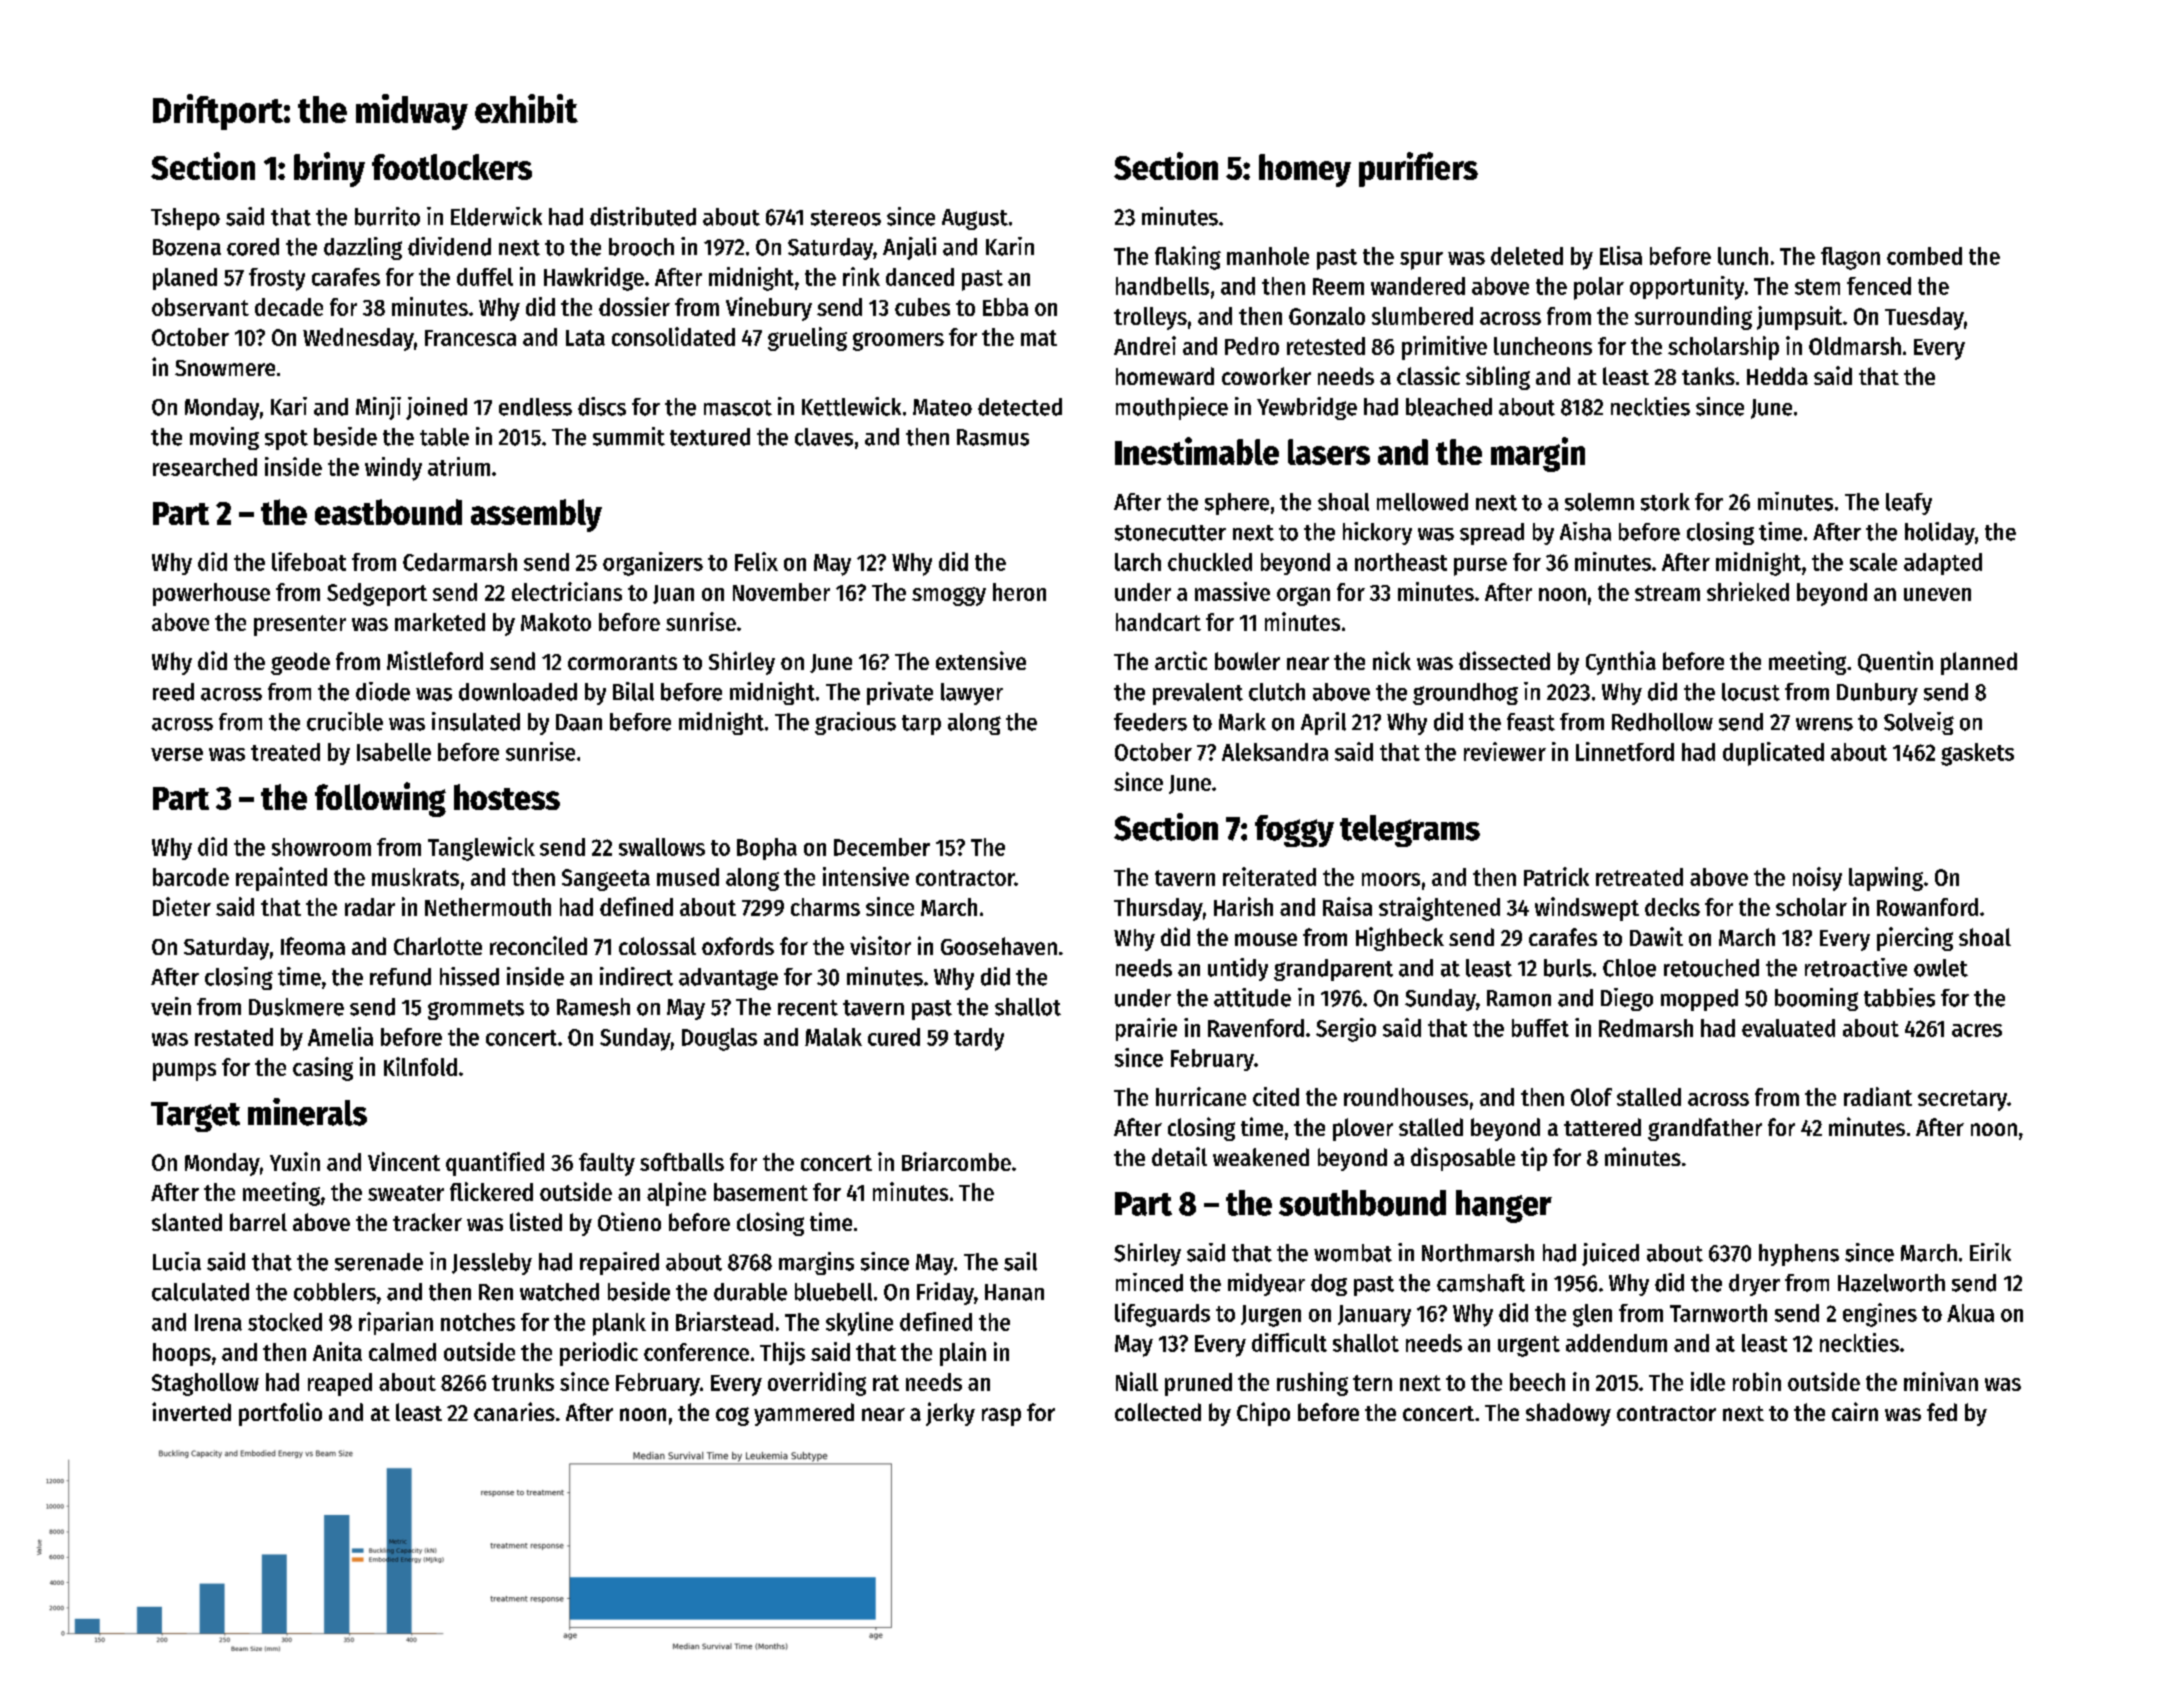  What do you see at coordinates (1276, 1096) in the screenshot?
I see `cited` at bounding box center [1276, 1096].
